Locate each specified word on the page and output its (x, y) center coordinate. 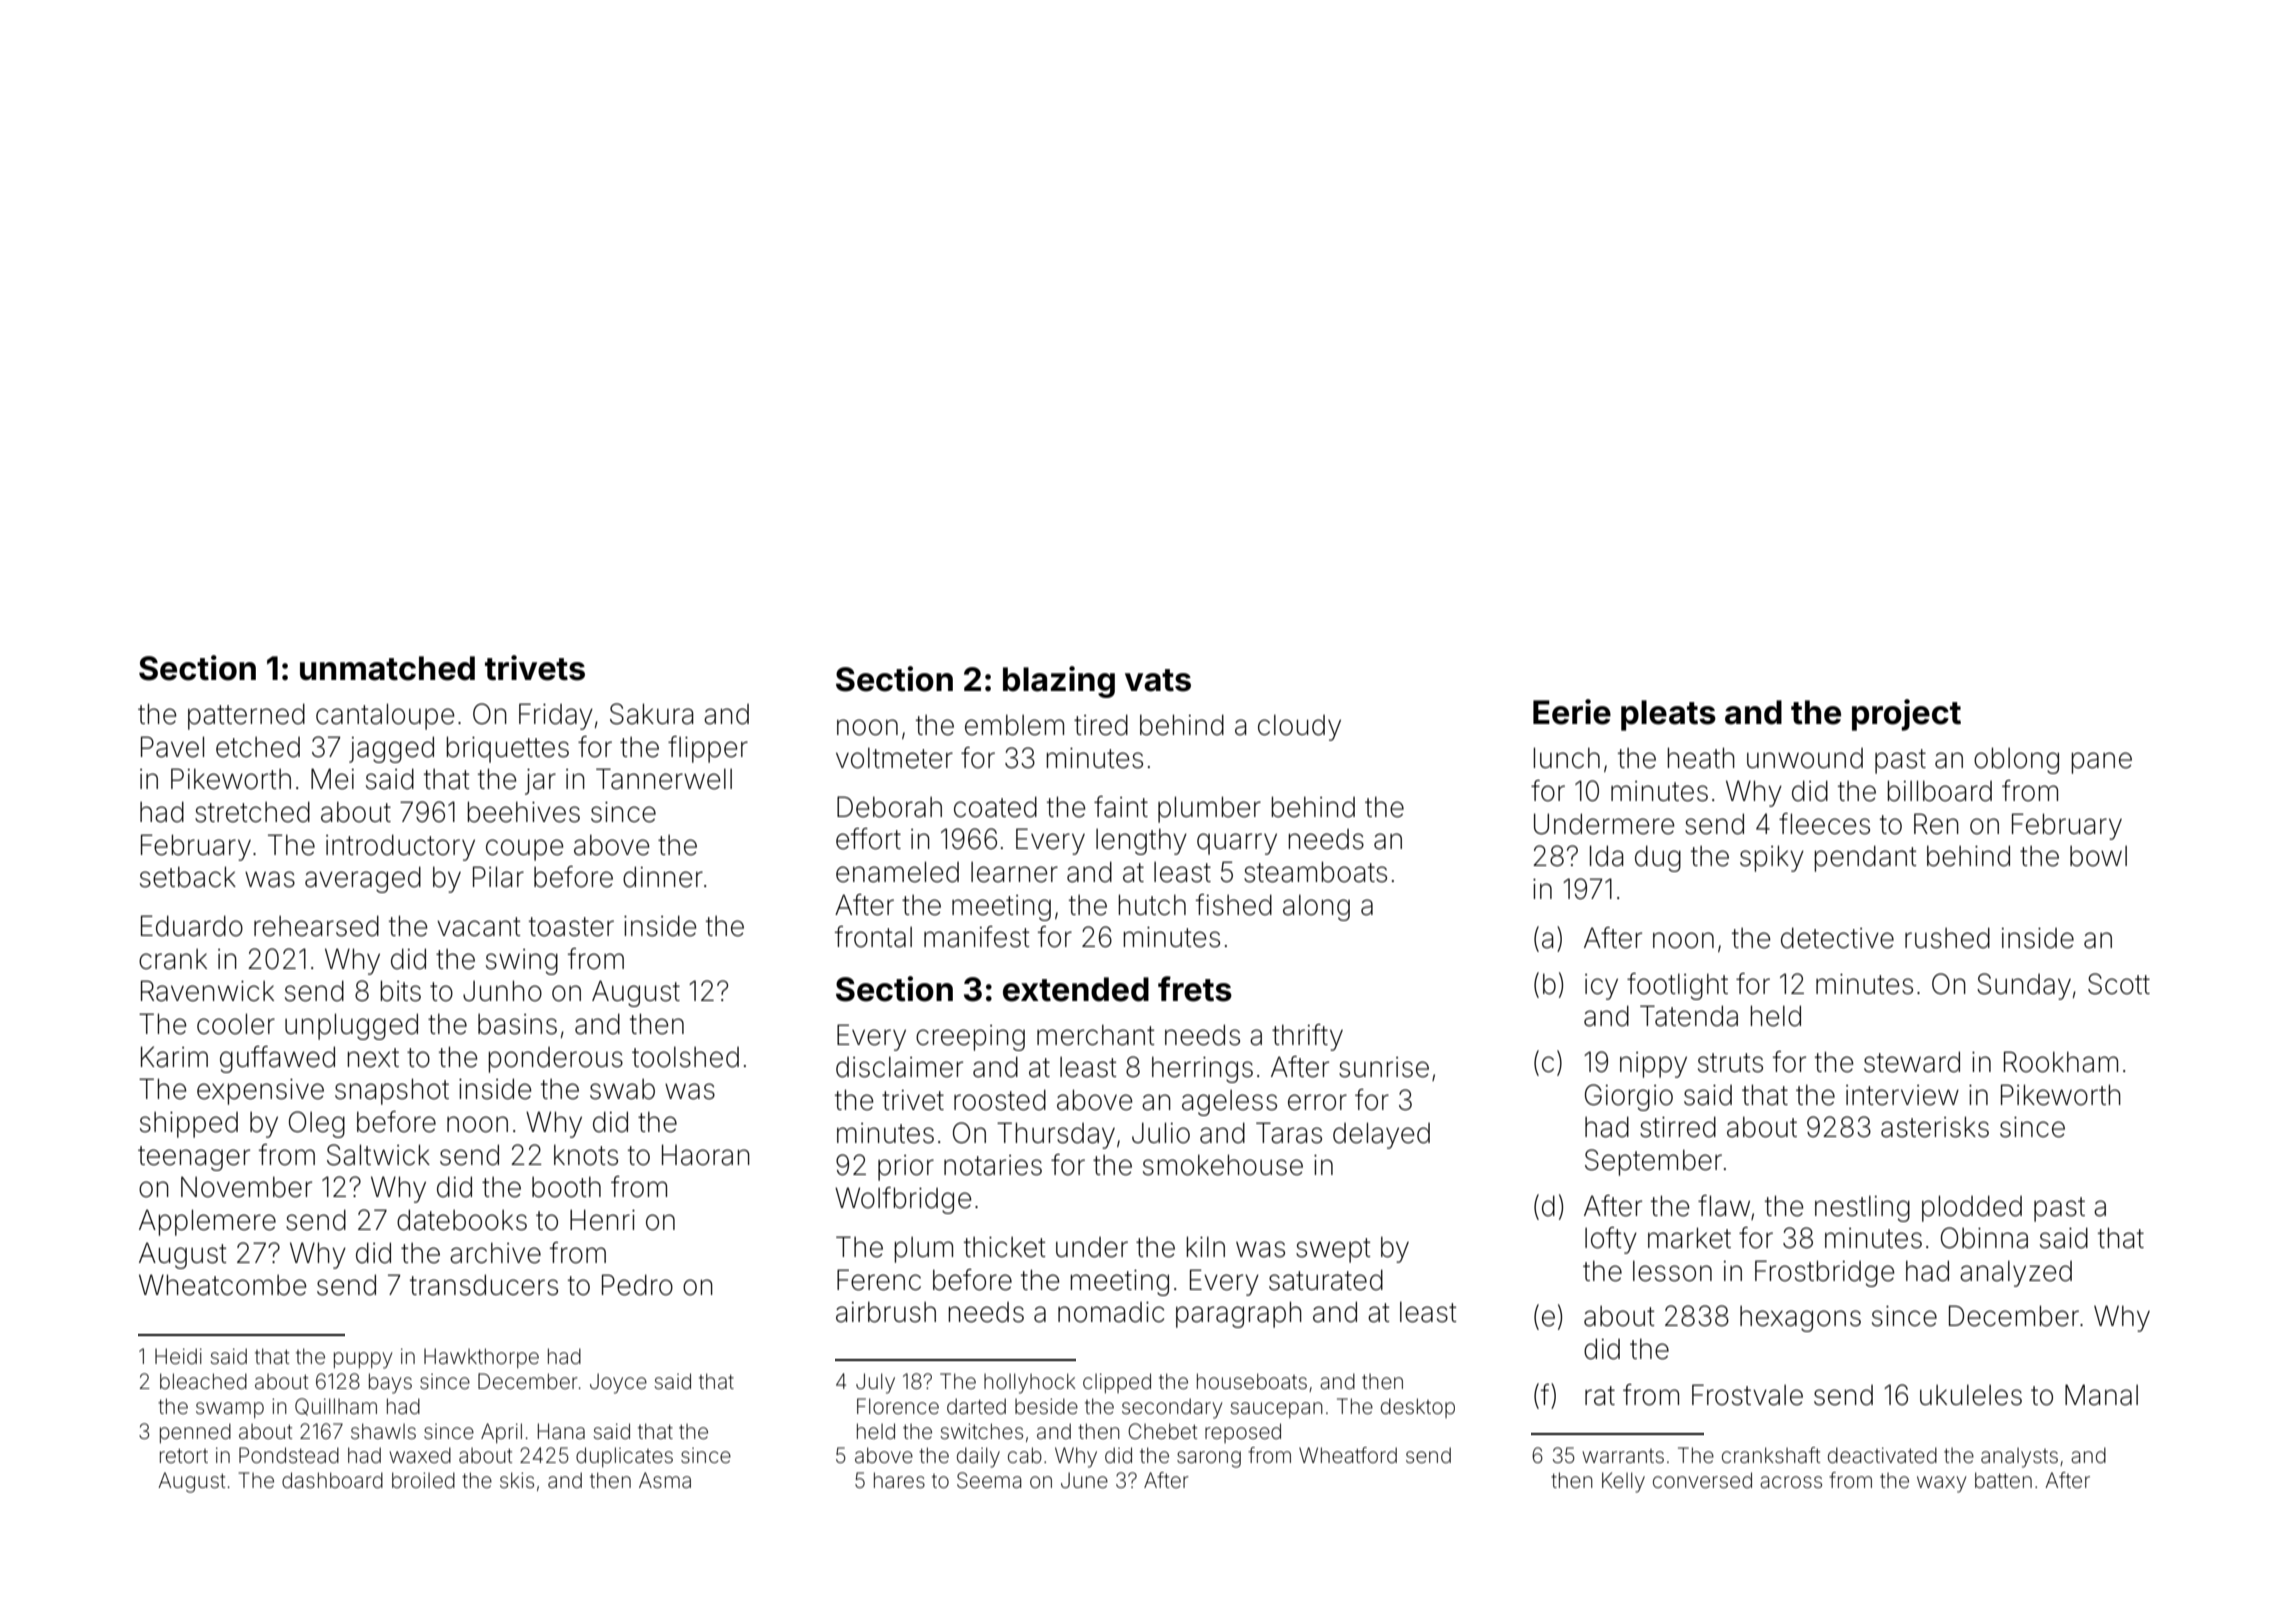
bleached (203, 1381)
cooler (236, 1024)
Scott (2119, 984)
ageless (1229, 1103)
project (1906, 715)
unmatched (387, 668)
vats (1158, 680)
